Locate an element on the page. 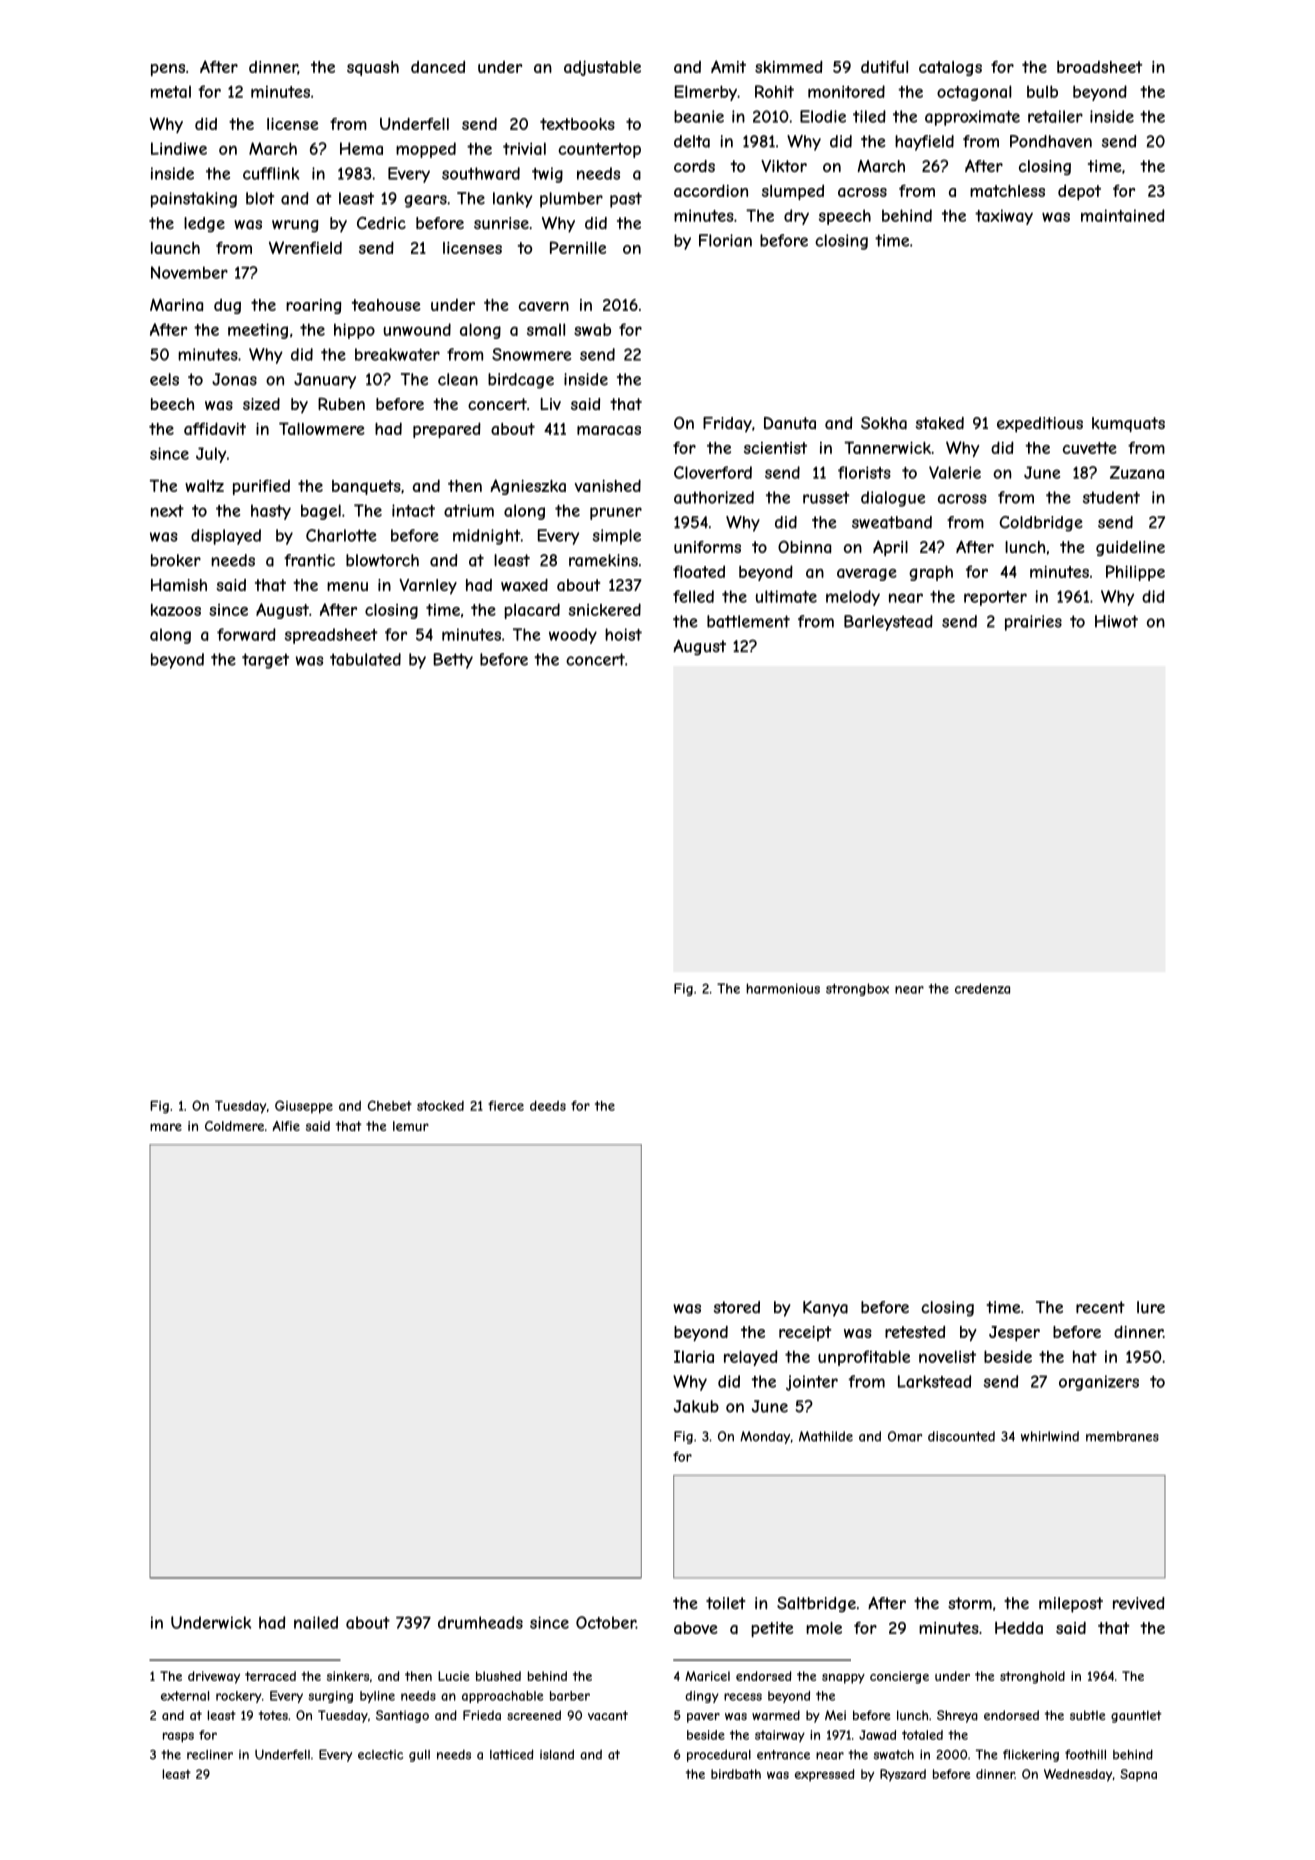  recess is located at coordinates (743, 1697).
